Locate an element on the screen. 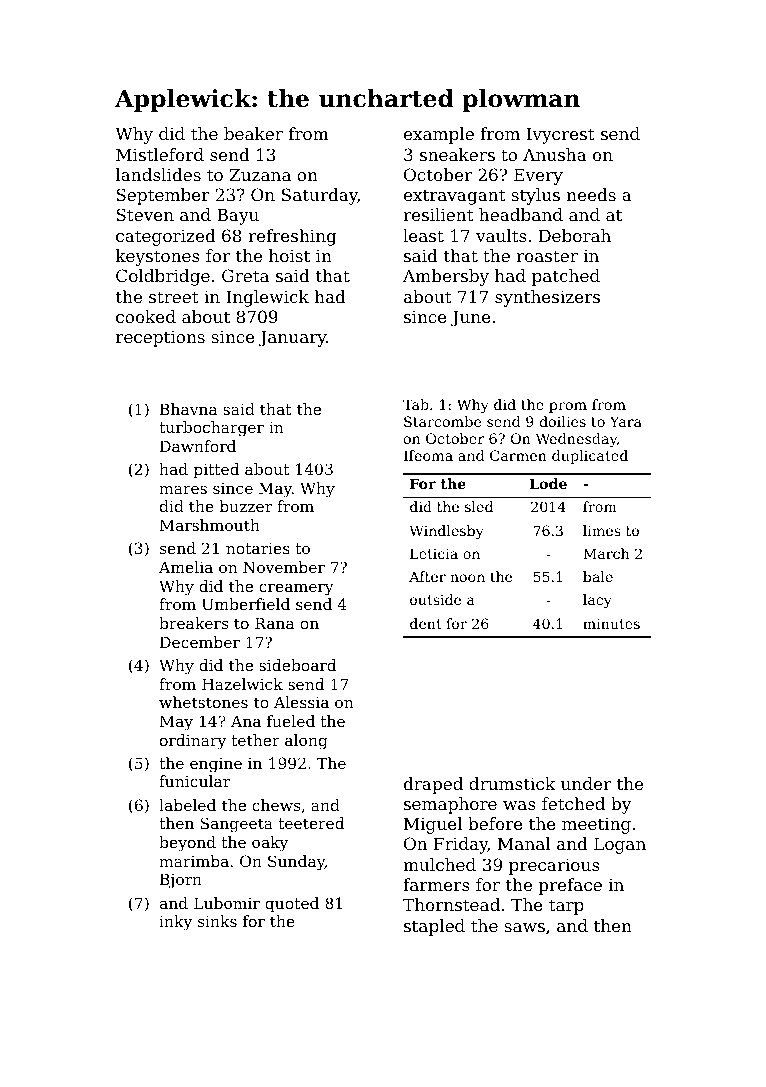 Image resolution: width=766 pixels, height=1087 pixels. limes is located at coordinates (601, 530).
